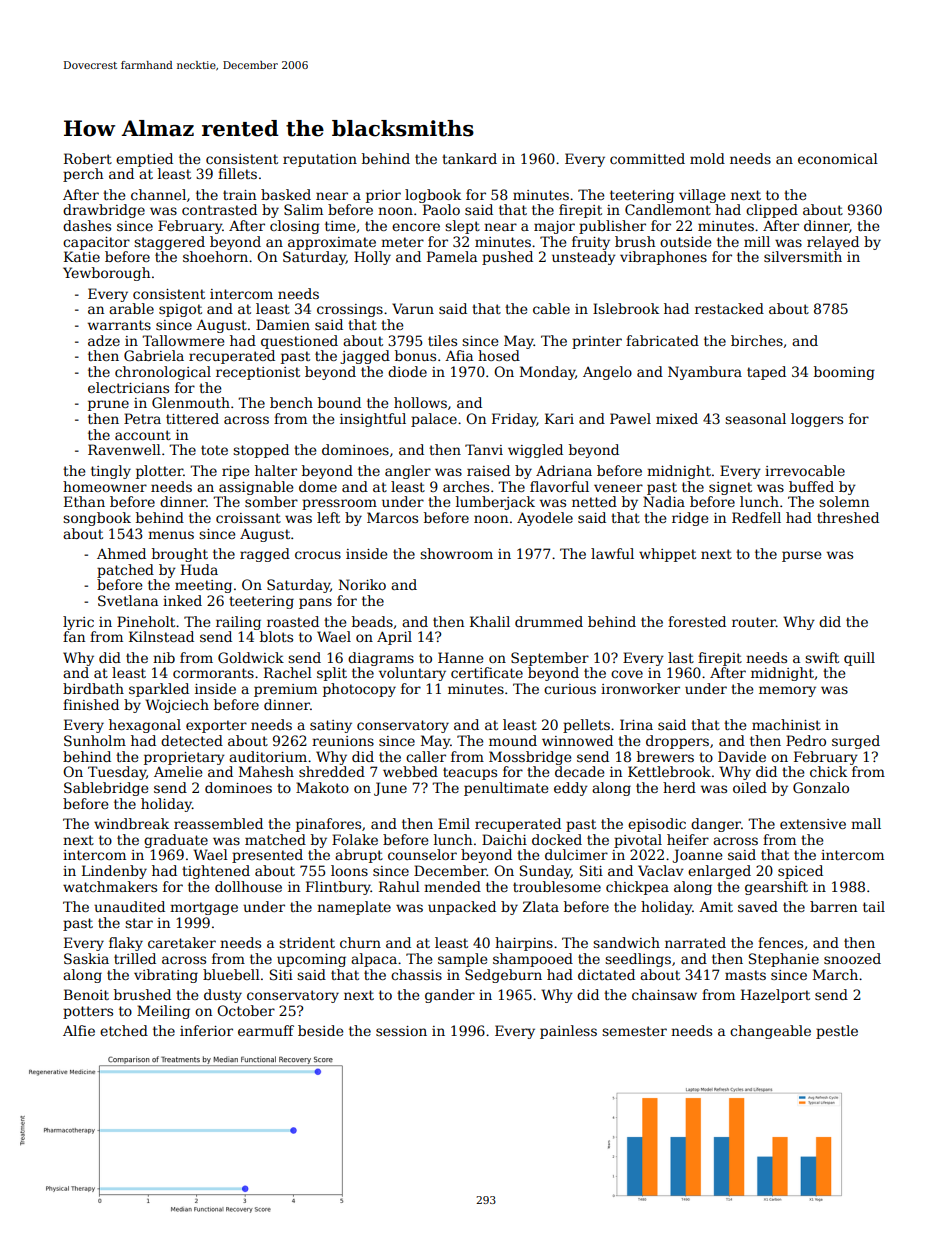 The width and height of the page is (952, 1233). What do you see at coordinates (164, 657) in the page?
I see `nib` at bounding box center [164, 657].
